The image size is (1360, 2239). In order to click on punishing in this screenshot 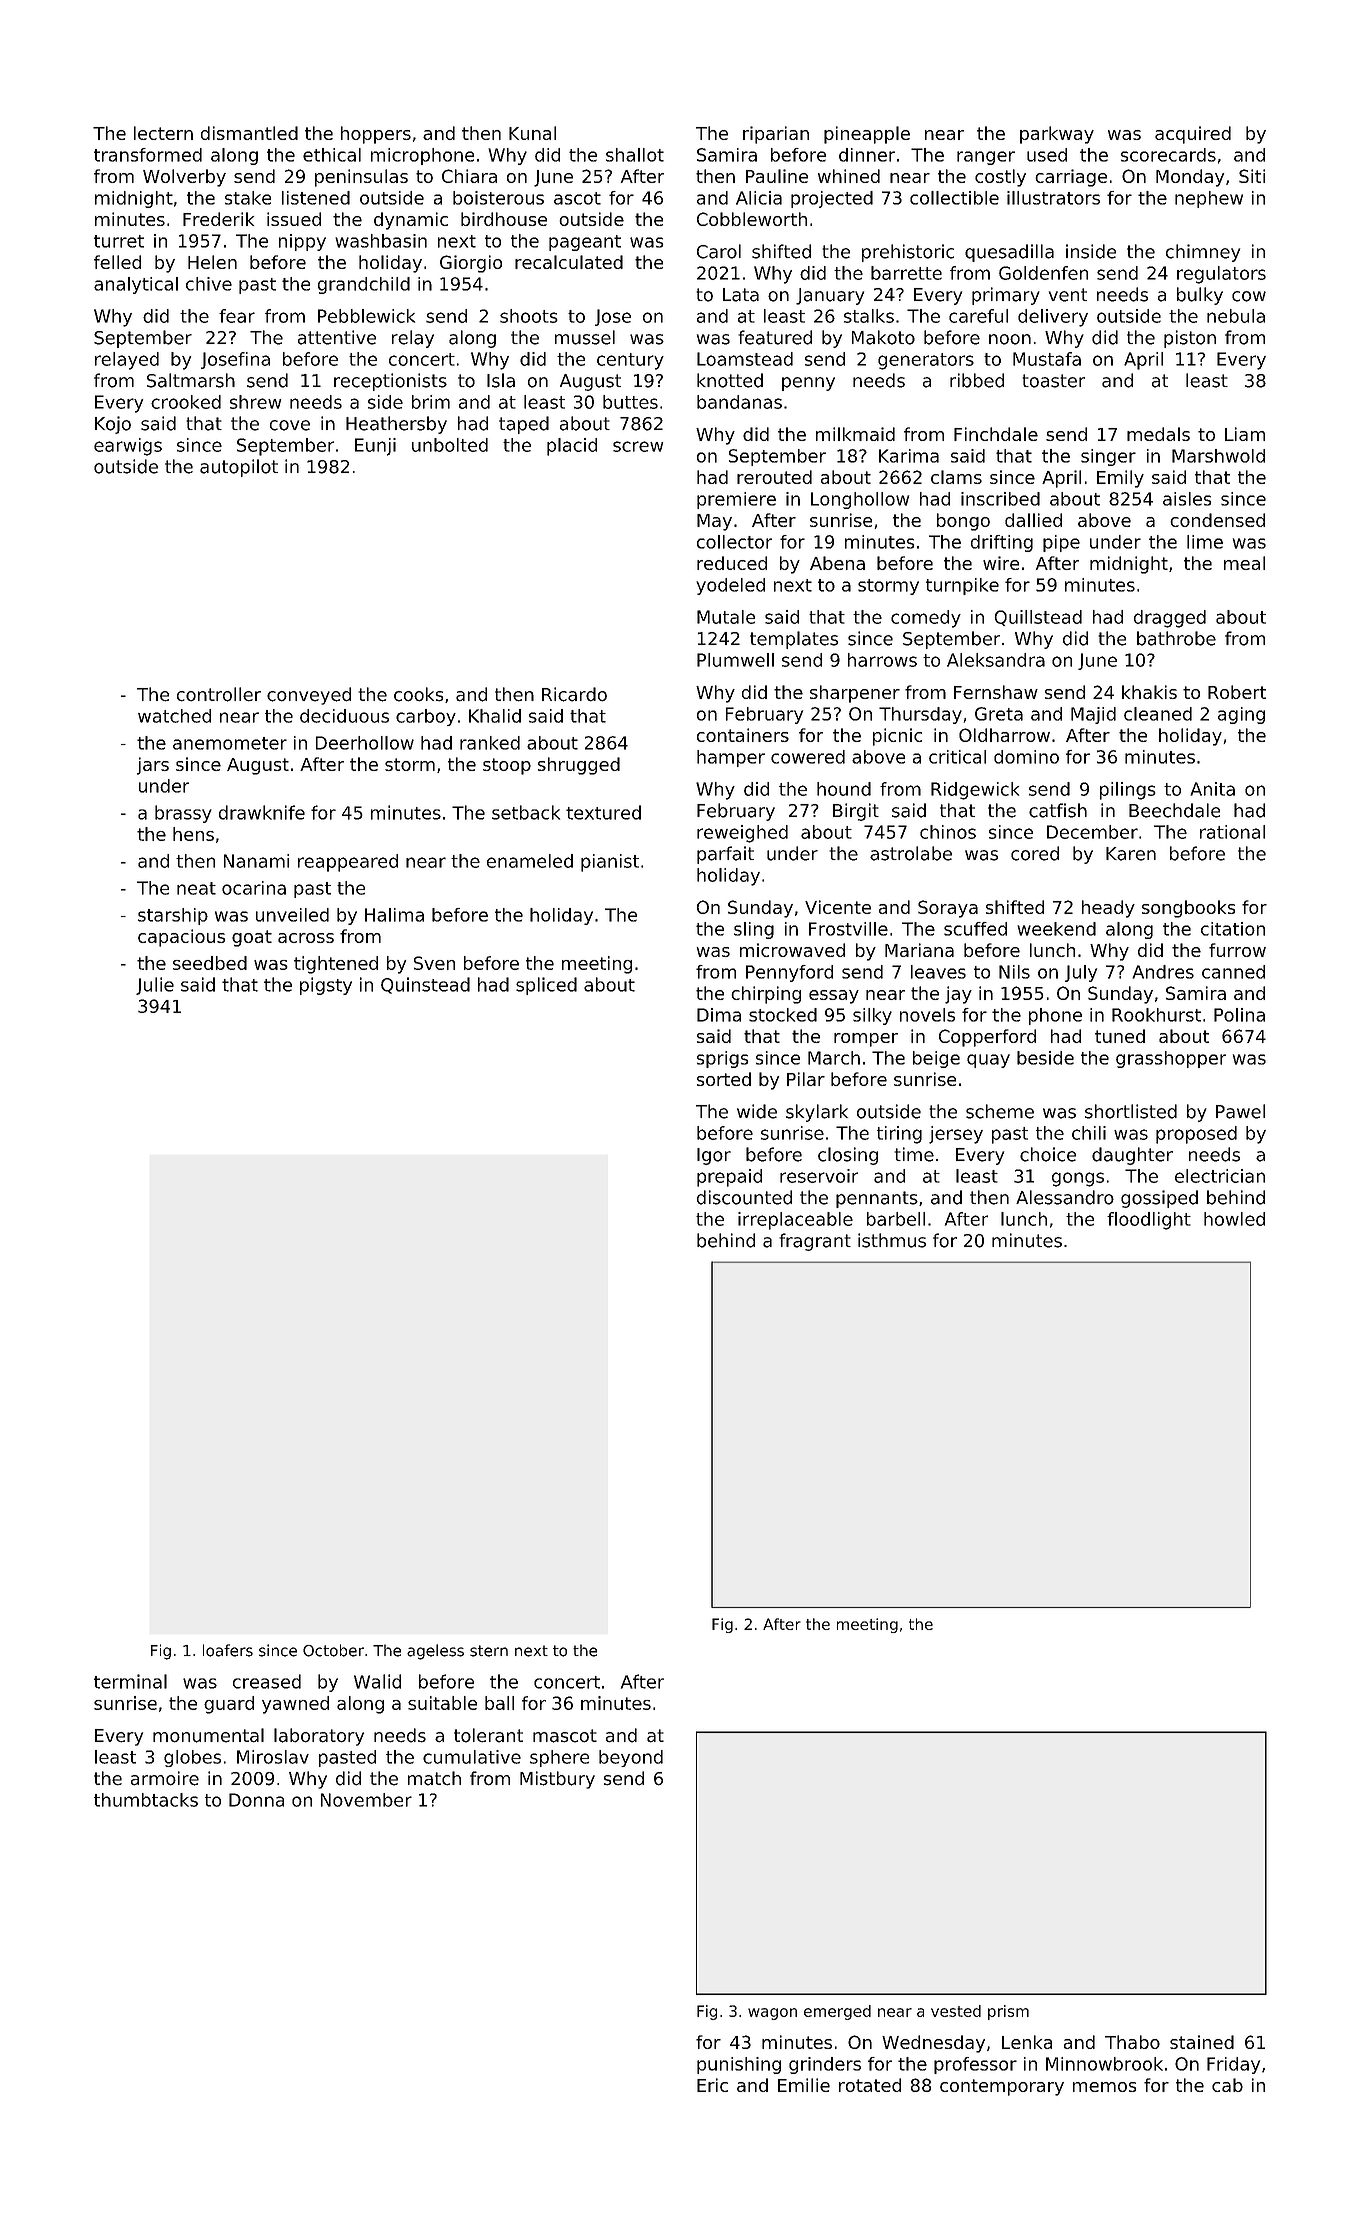, I will do `click(739, 2065)`.
